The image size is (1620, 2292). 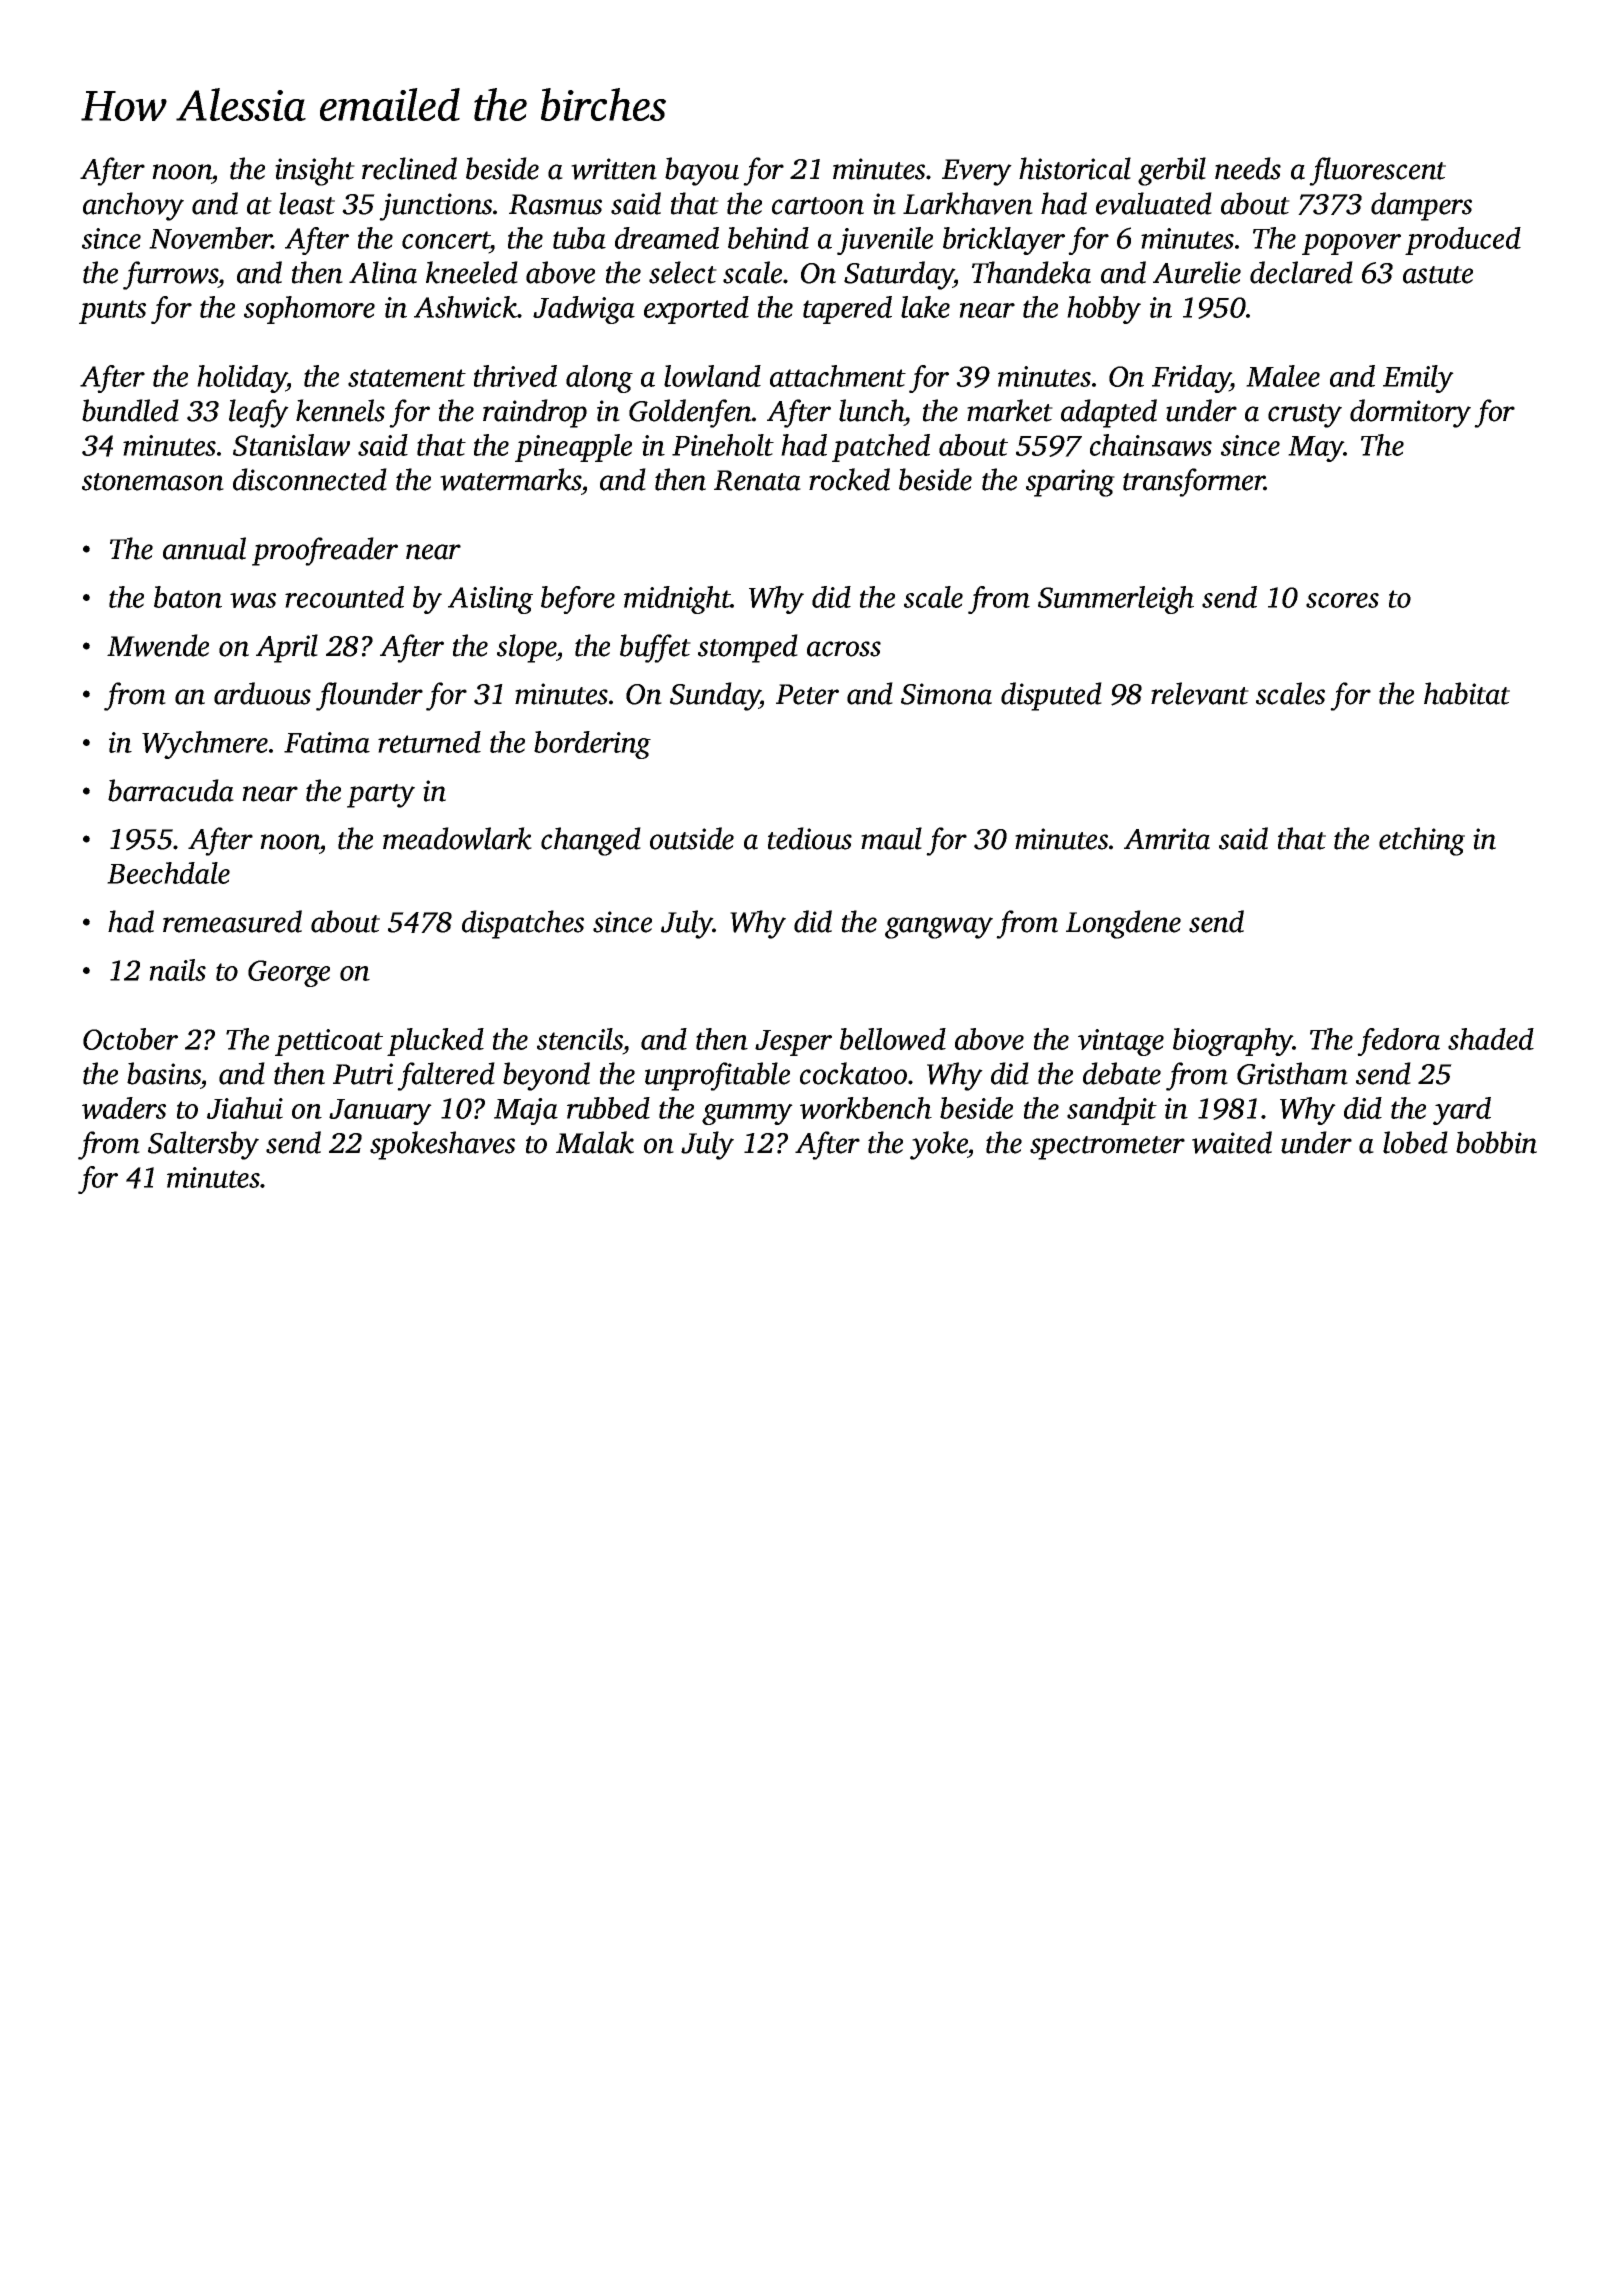 What do you see at coordinates (1491, 1039) in the document?
I see `shaded` at bounding box center [1491, 1039].
